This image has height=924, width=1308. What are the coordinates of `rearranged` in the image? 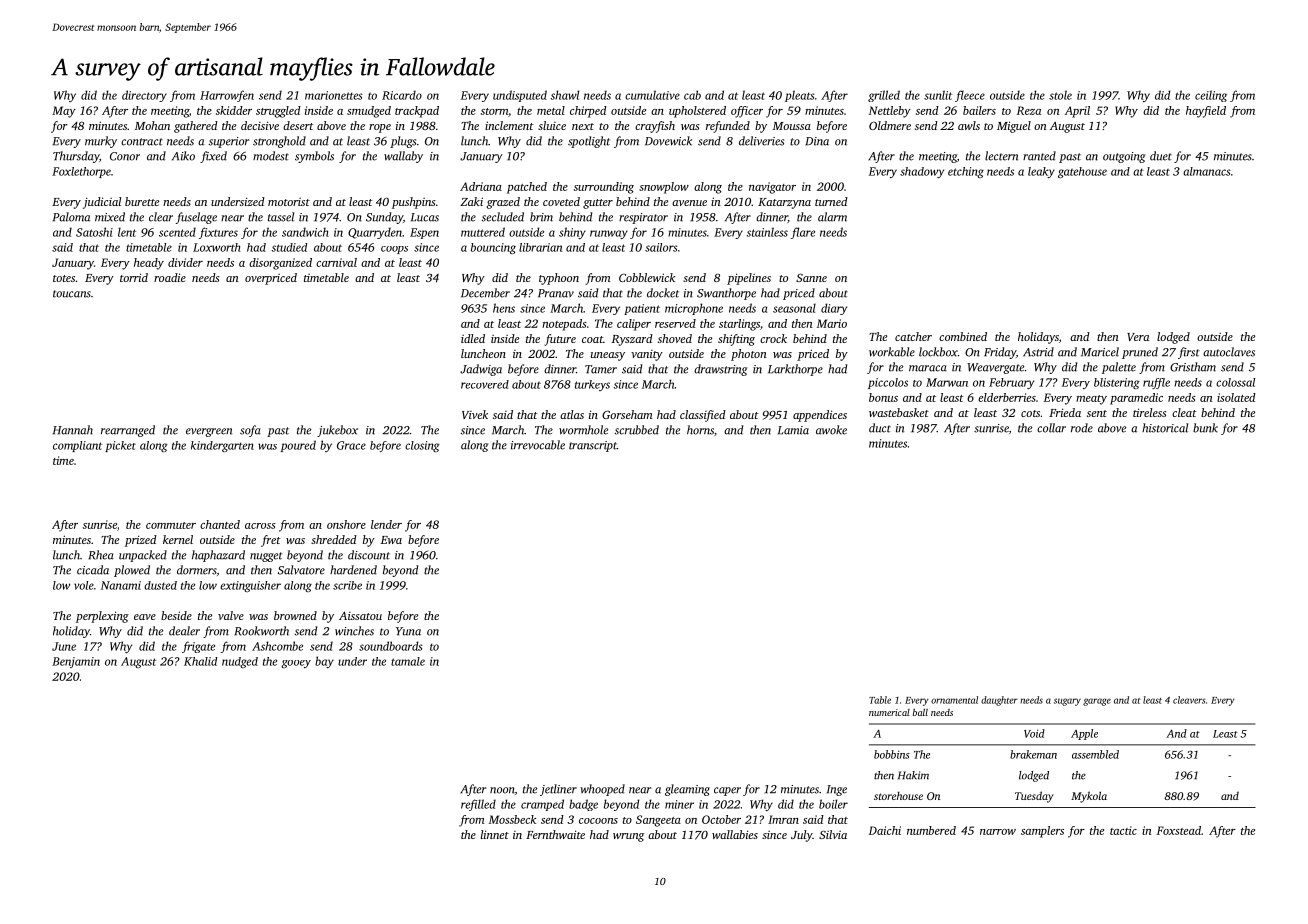 It's located at (128, 431).
